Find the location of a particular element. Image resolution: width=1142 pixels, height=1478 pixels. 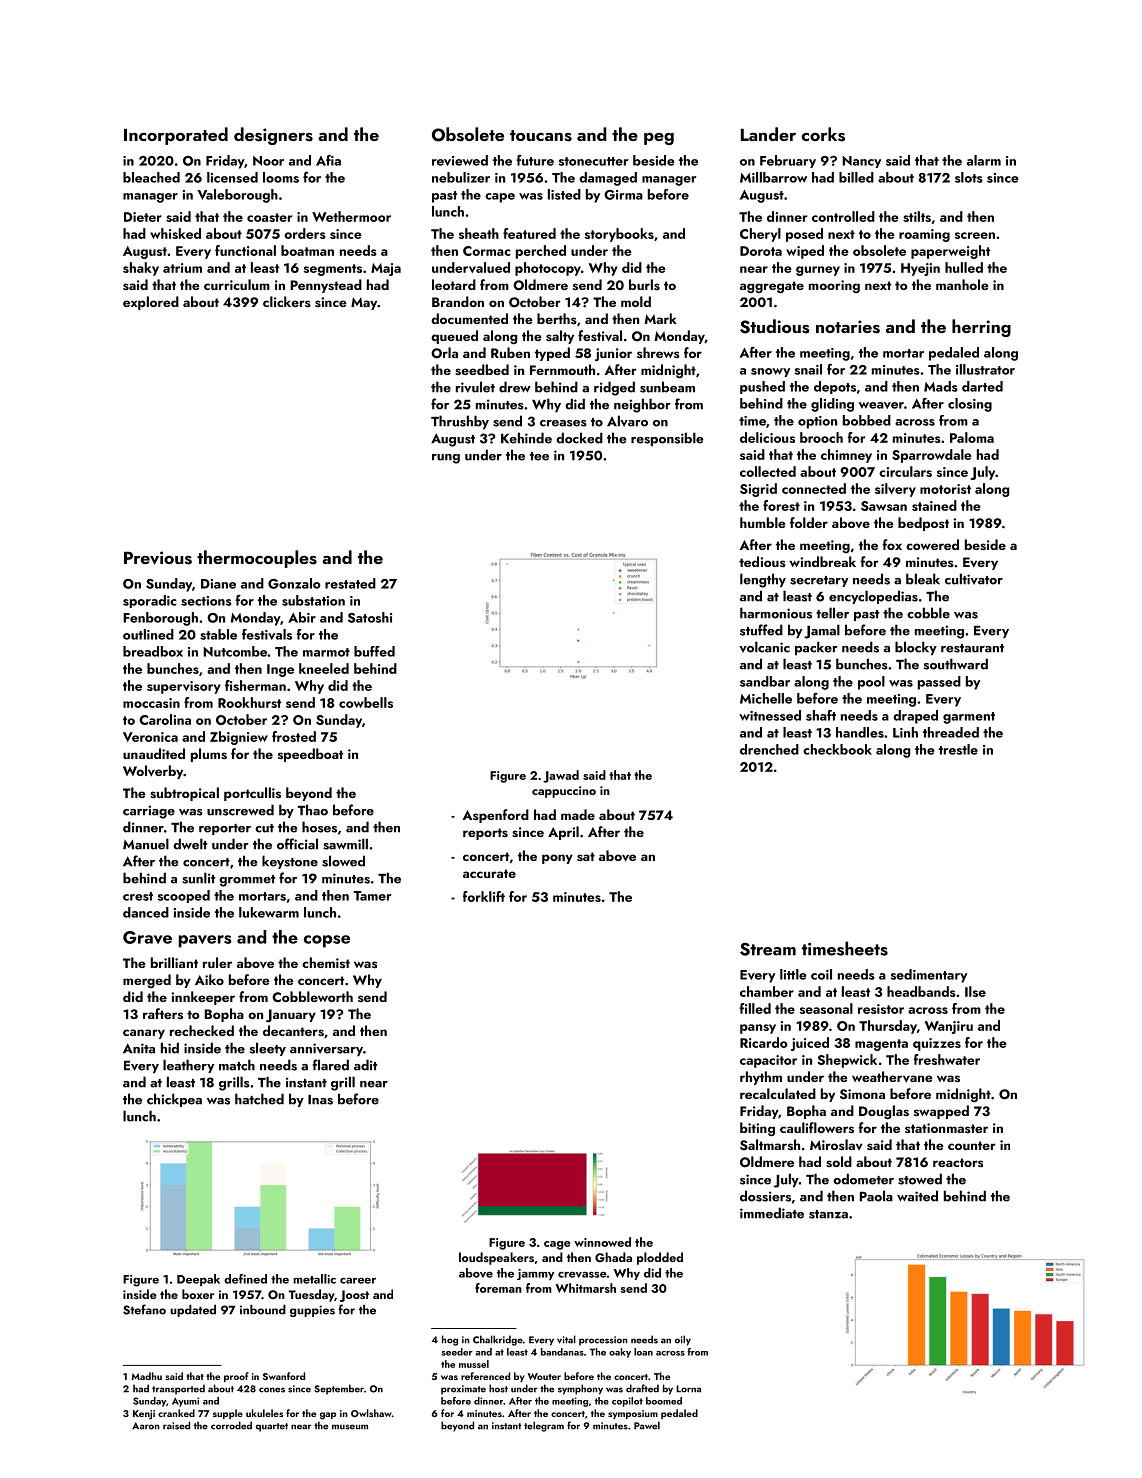

restated is located at coordinates (350, 583).
